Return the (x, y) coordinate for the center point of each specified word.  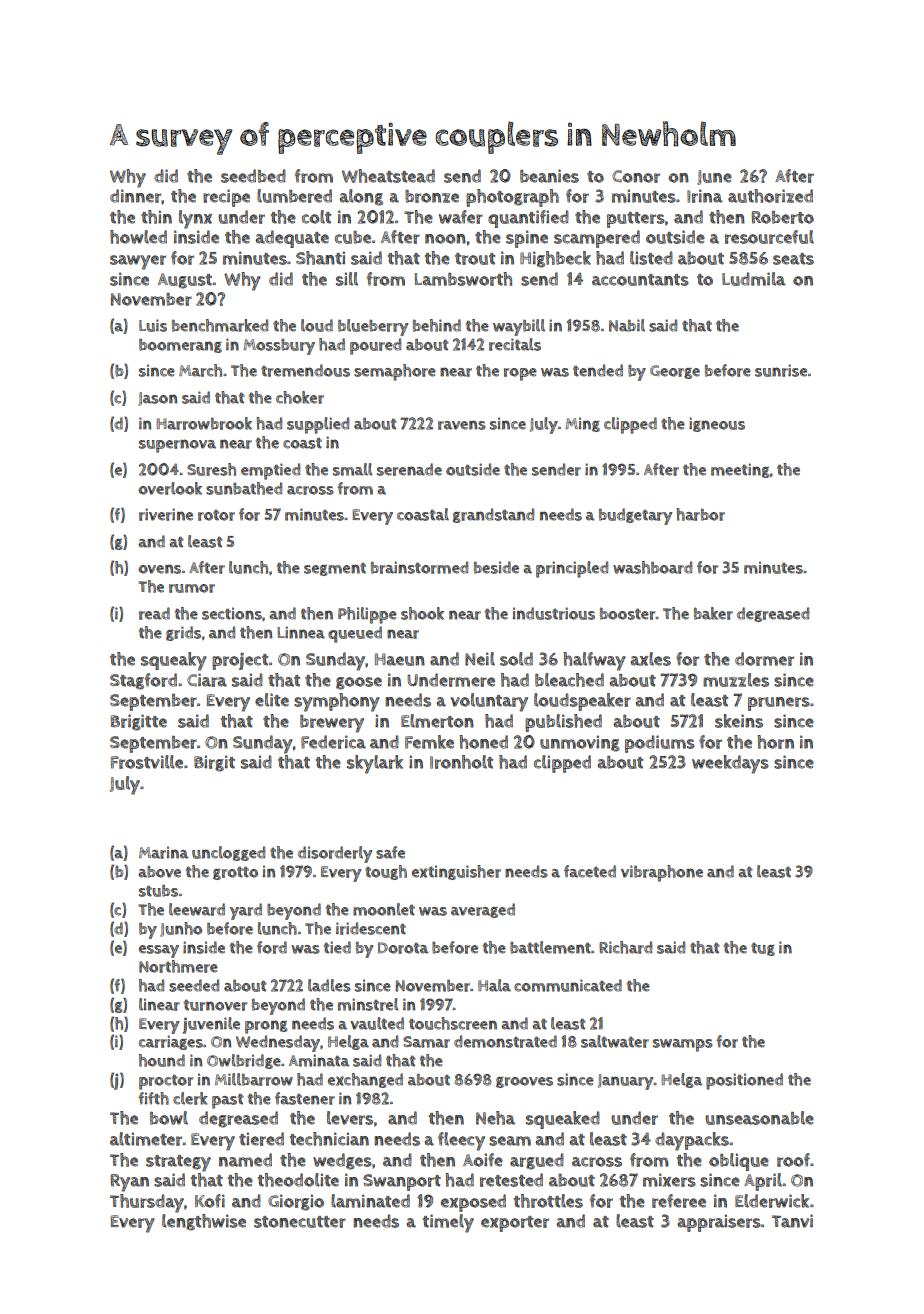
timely (448, 1223)
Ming (582, 424)
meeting (740, 470)
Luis (153, 325)
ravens (462, 425)
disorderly (335, 854)
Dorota (403, 948)
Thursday (147, 1203)
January (626, 1082)
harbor (700, 514)
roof (793, 1160)
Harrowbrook (204, 423)
